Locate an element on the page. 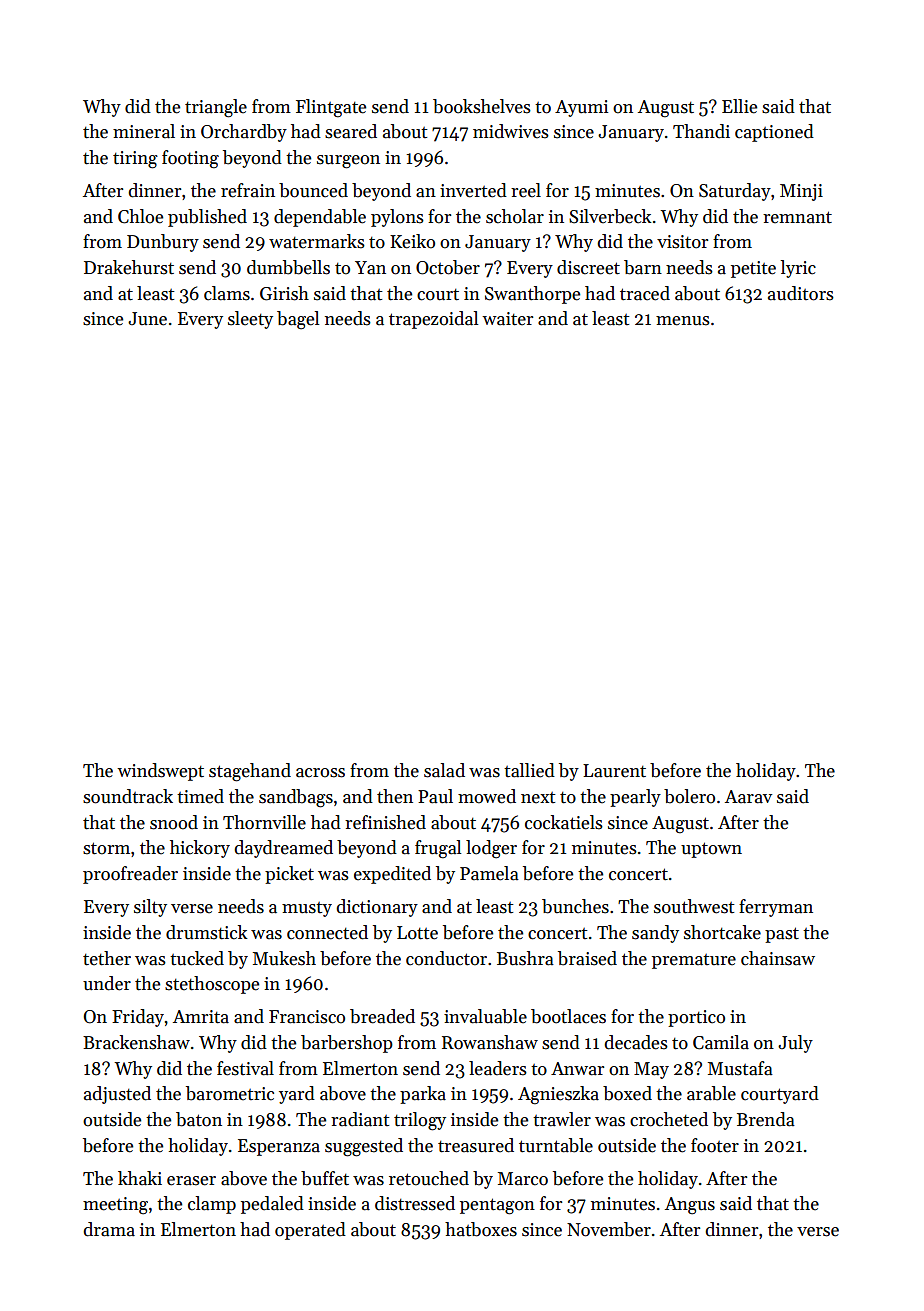 The width and height of the page is (924, 1311). clams is located at coordinates (227, 293).
